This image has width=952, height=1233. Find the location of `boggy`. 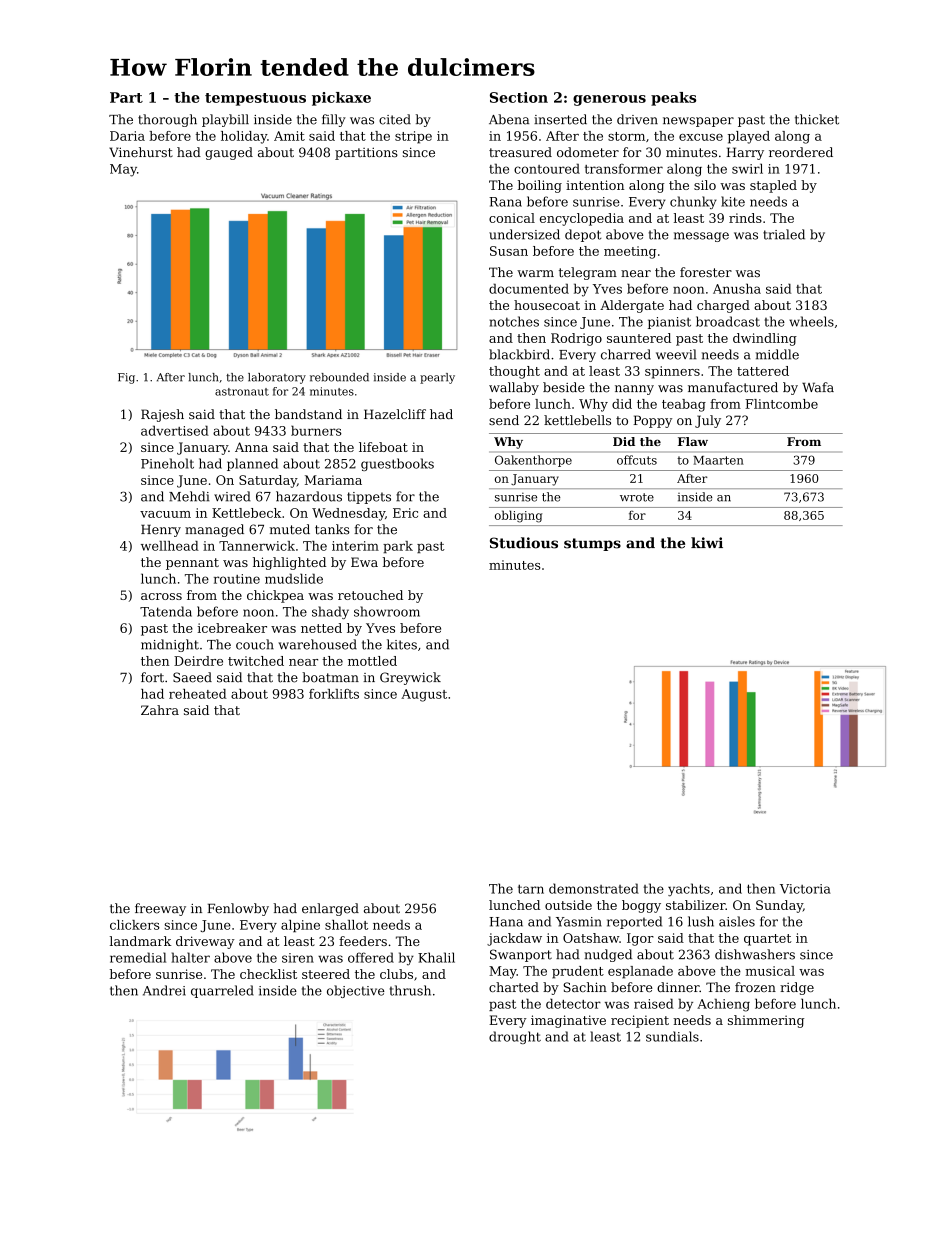

boggy is located at coordinates (641, 906).
